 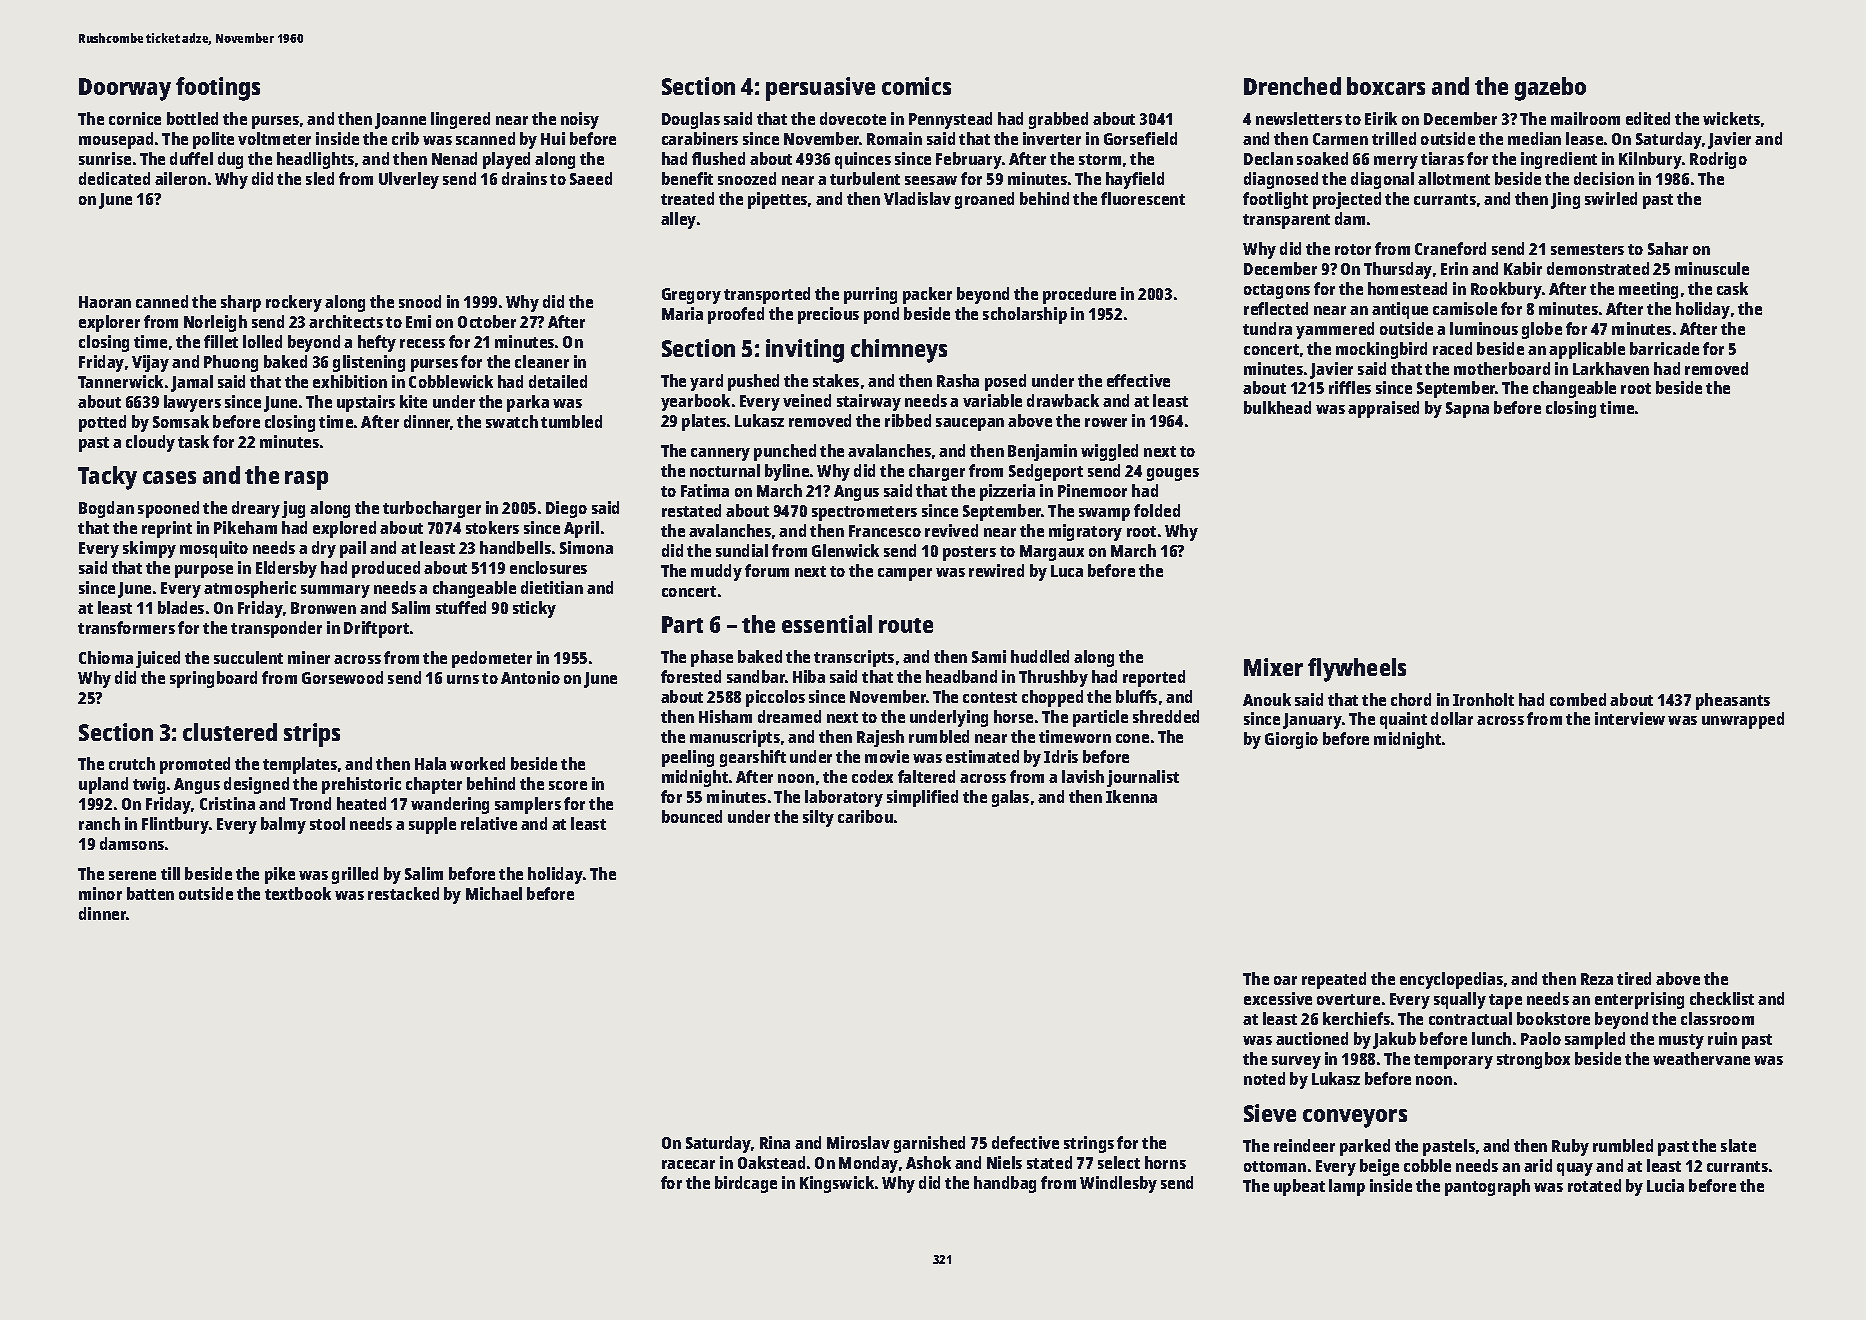 I want to click on blades, so click(x=181, y=607).
